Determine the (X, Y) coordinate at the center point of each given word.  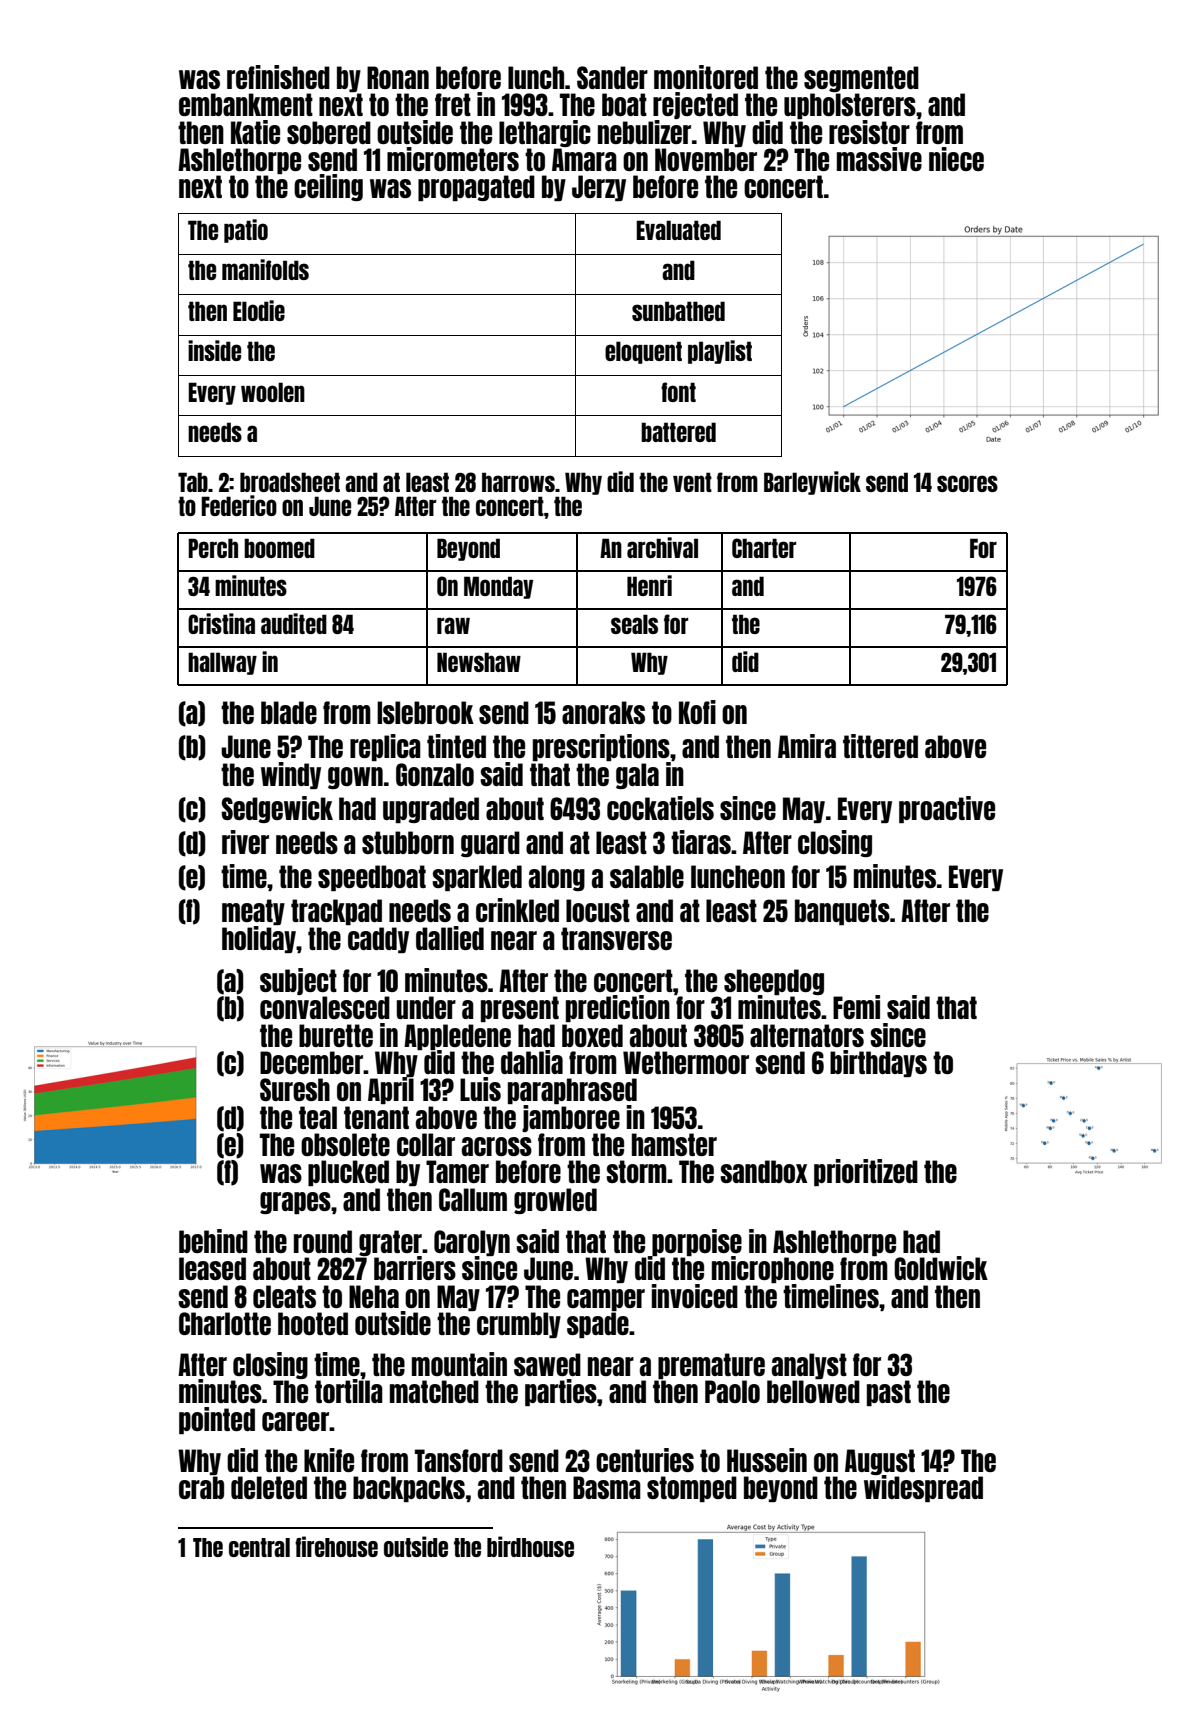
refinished (278, 77)
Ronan (398, 77)
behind (213, 1241)
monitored (706, 77)
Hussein (767, 1460)
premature (711, 1366)
